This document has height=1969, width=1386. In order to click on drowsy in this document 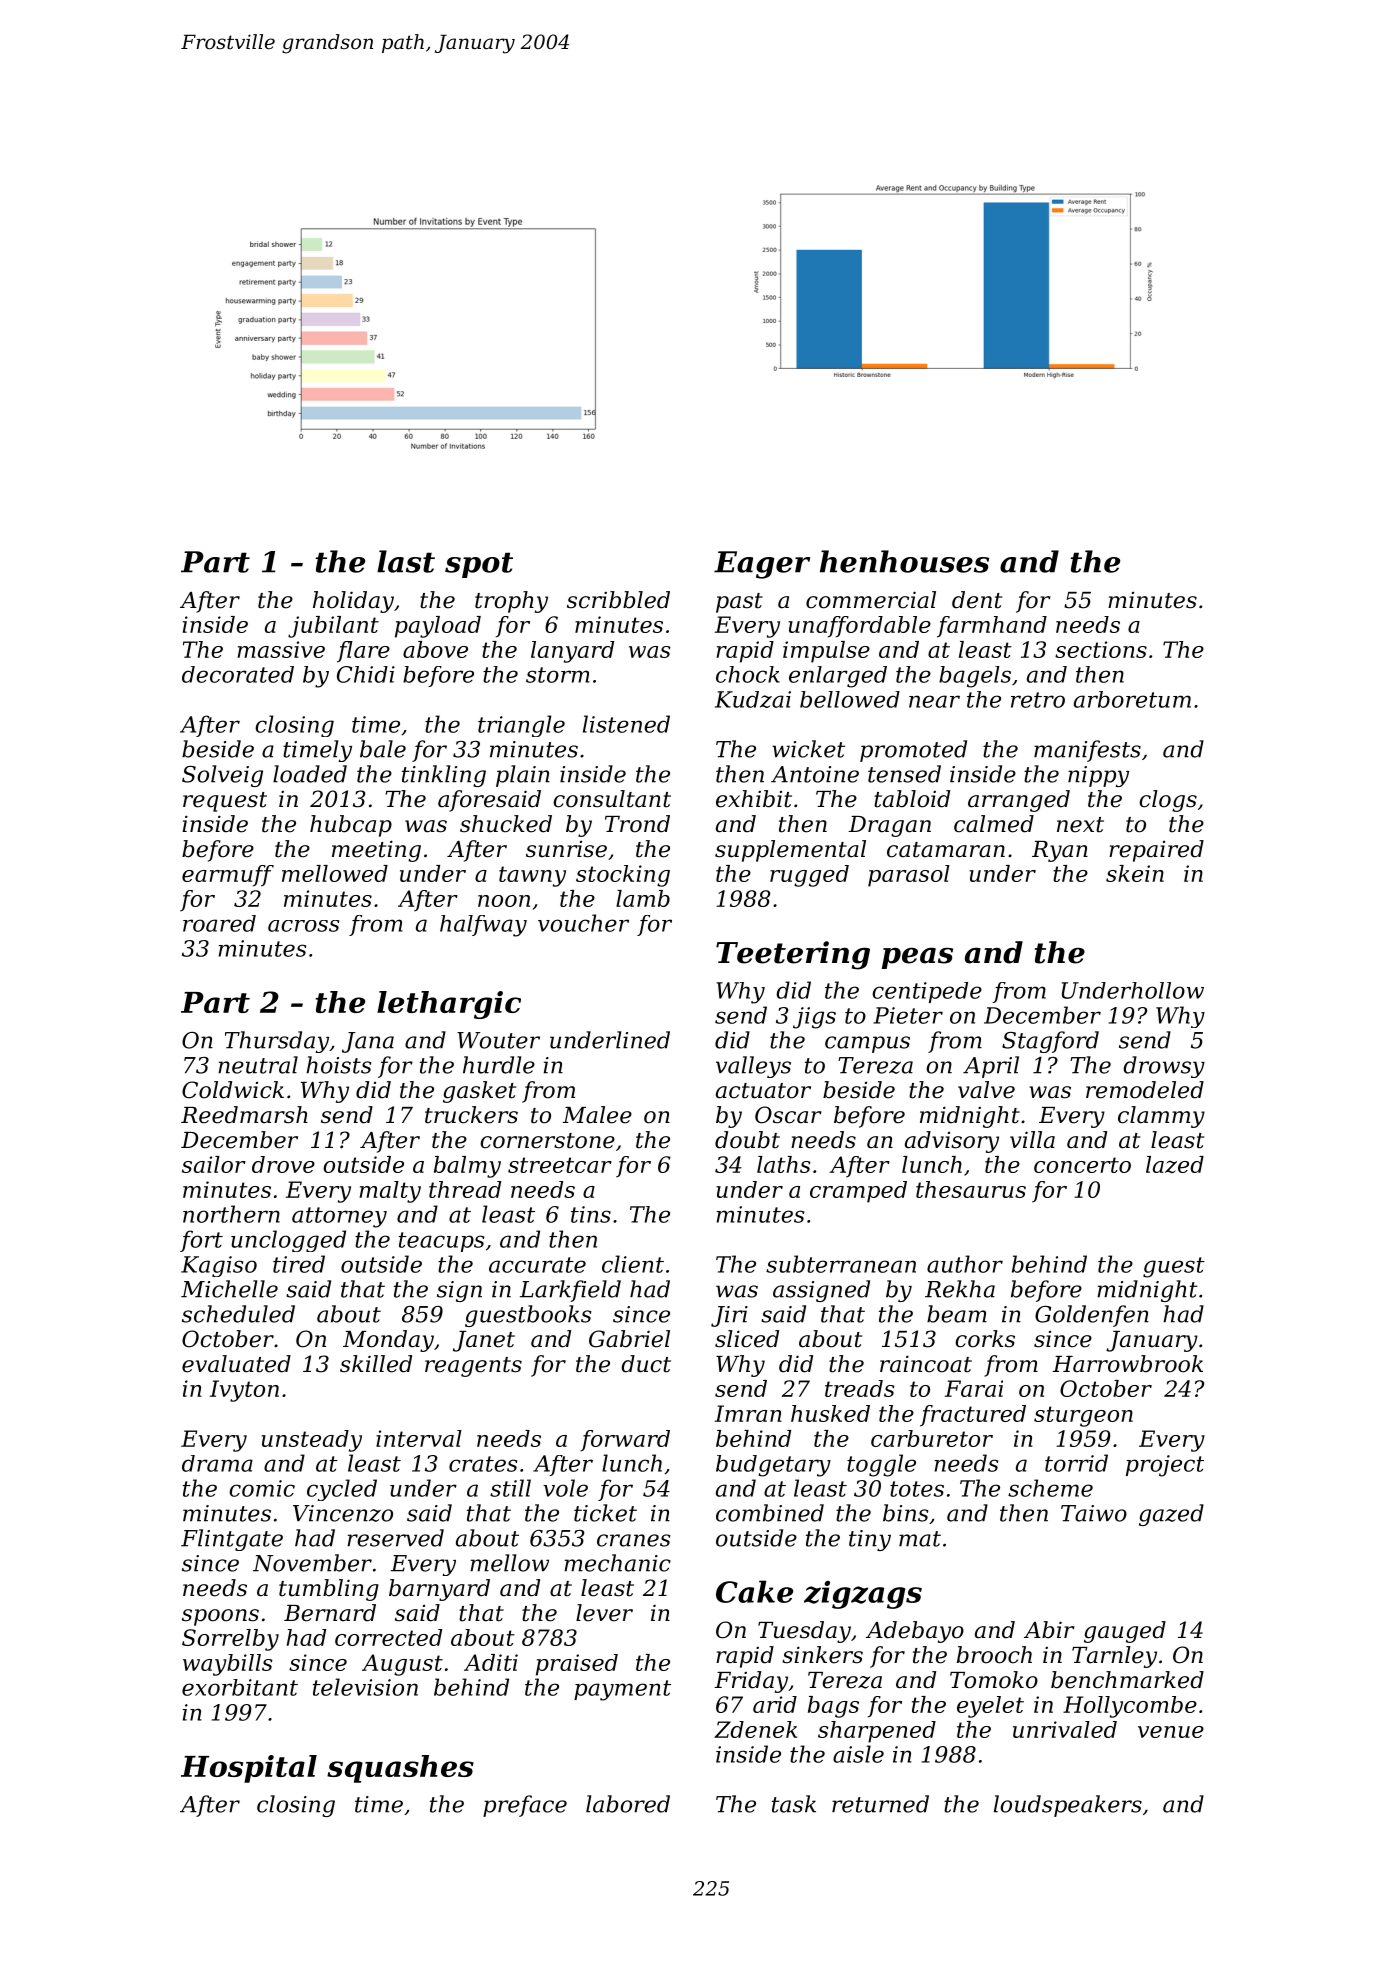, I will do `click(1164, 1067)`.
